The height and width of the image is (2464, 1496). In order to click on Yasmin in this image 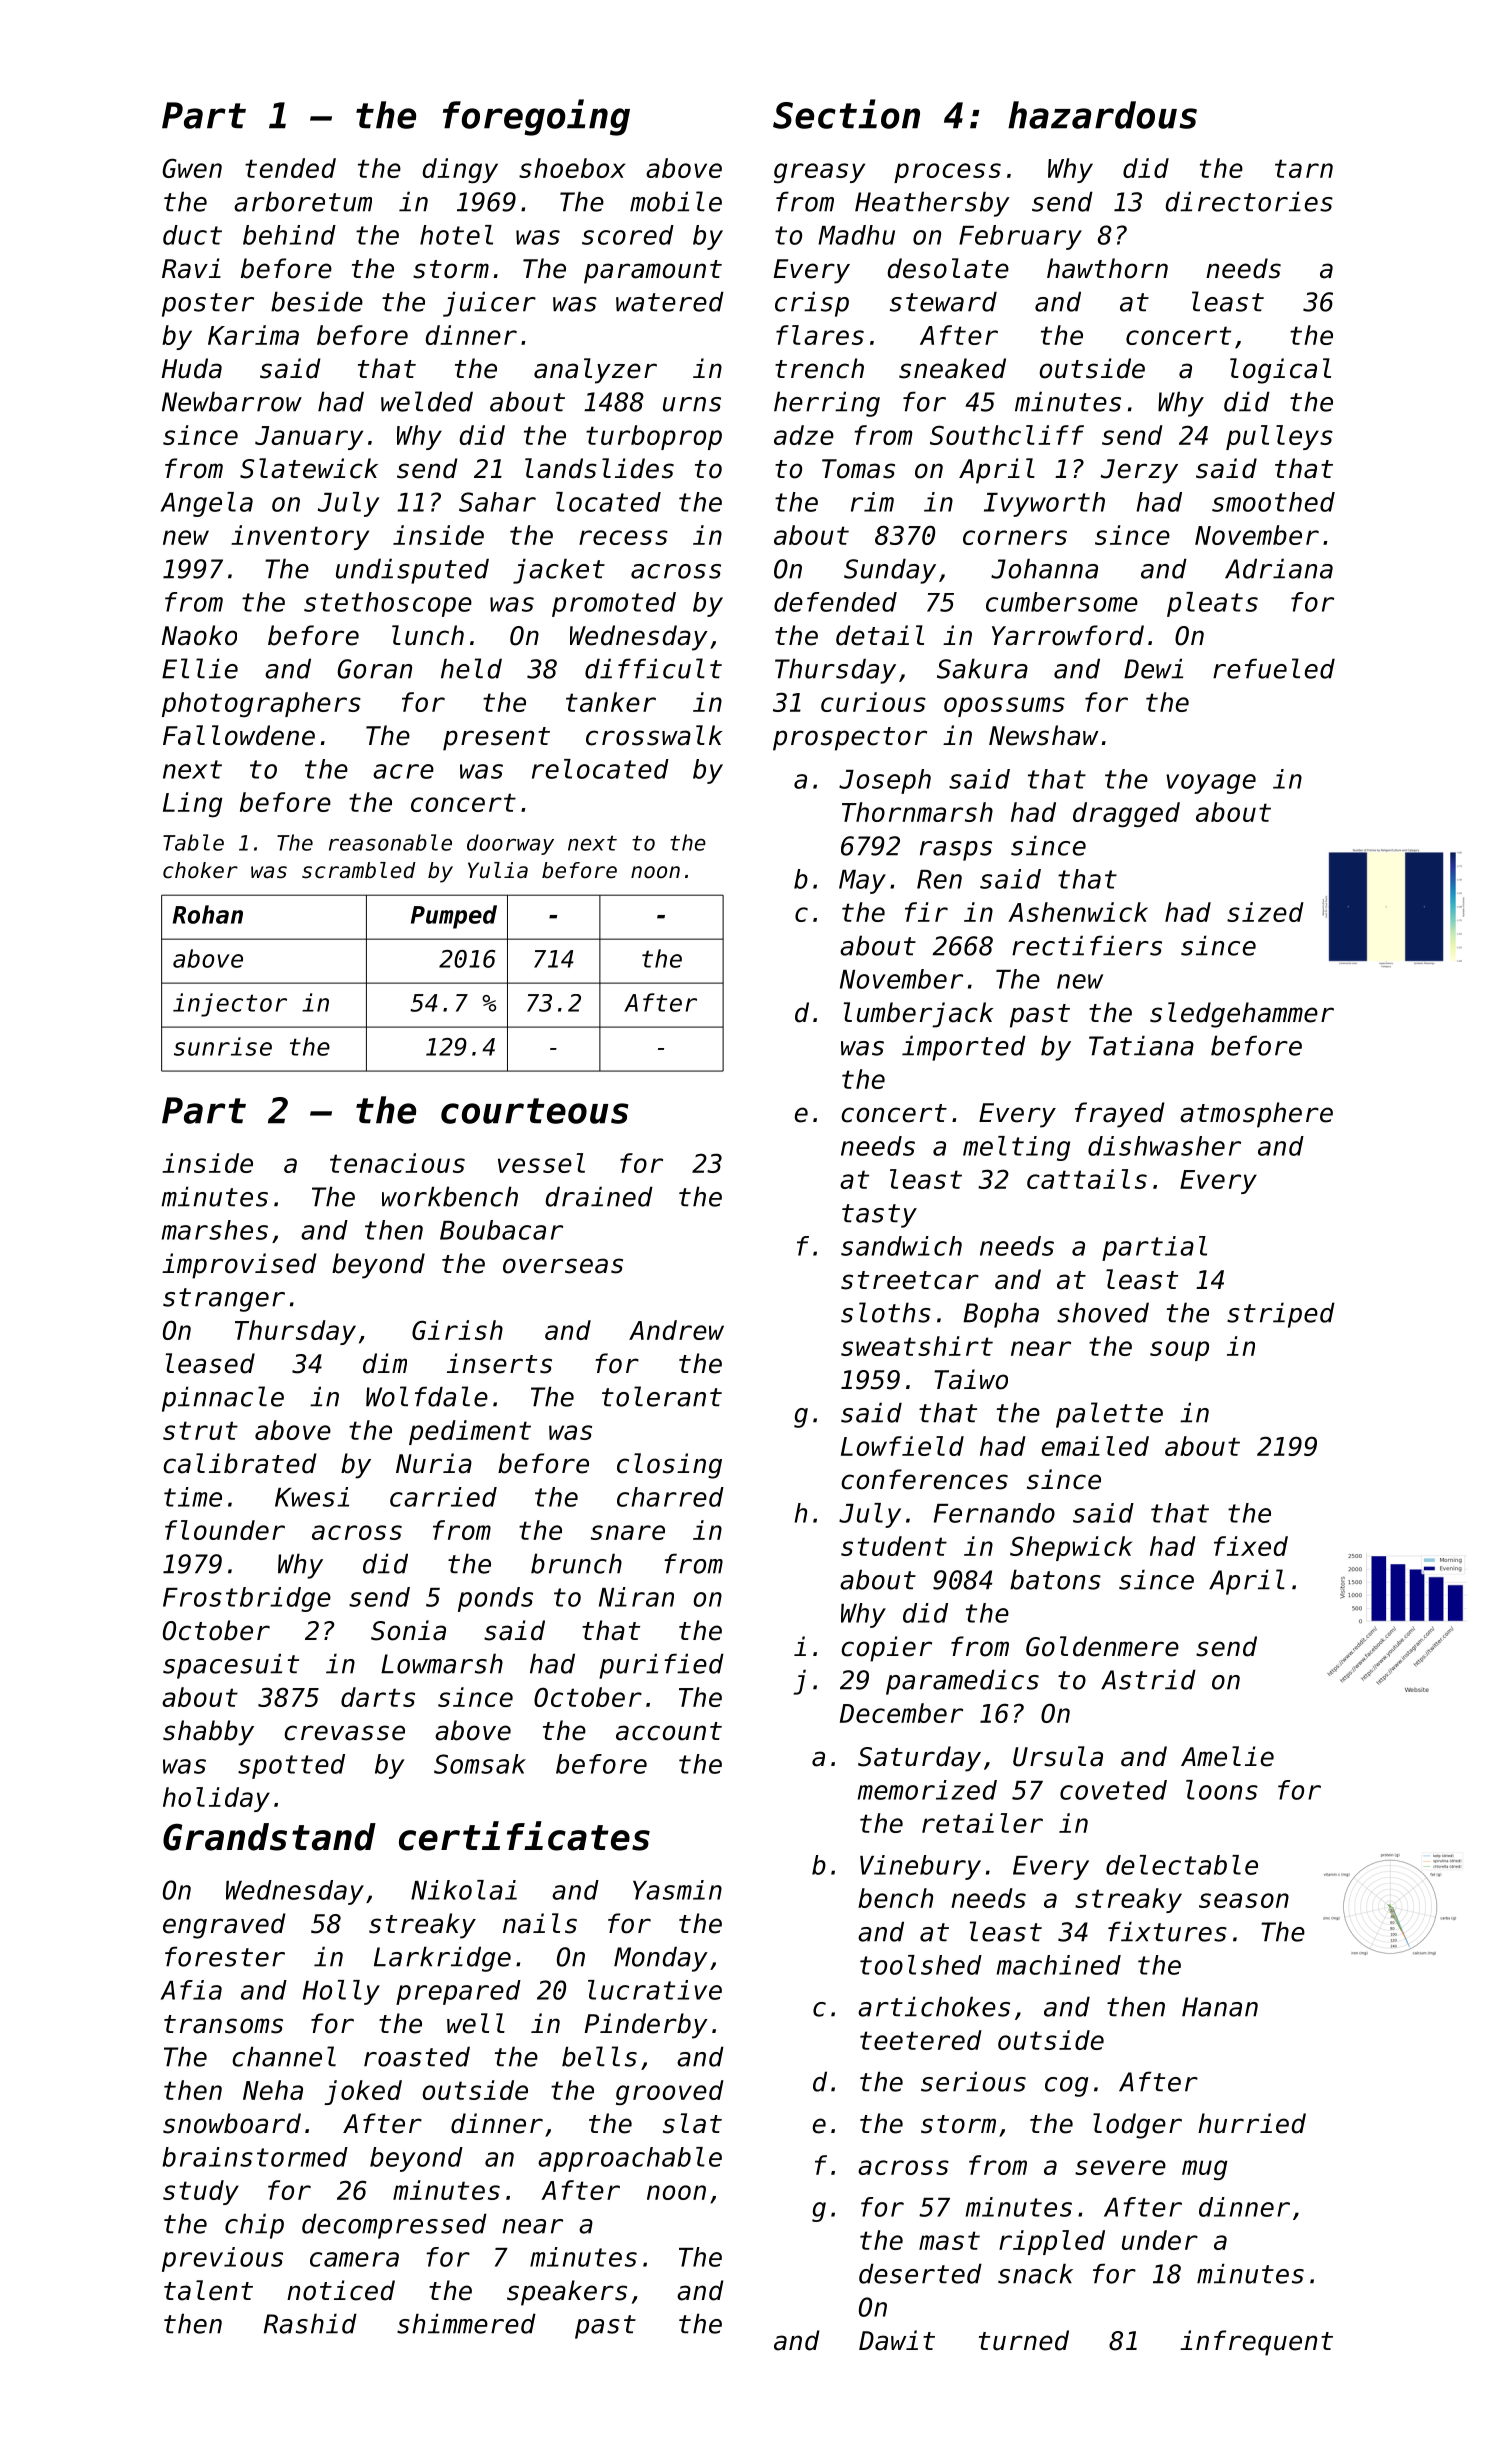, I will do `click(677, 1890)`.
